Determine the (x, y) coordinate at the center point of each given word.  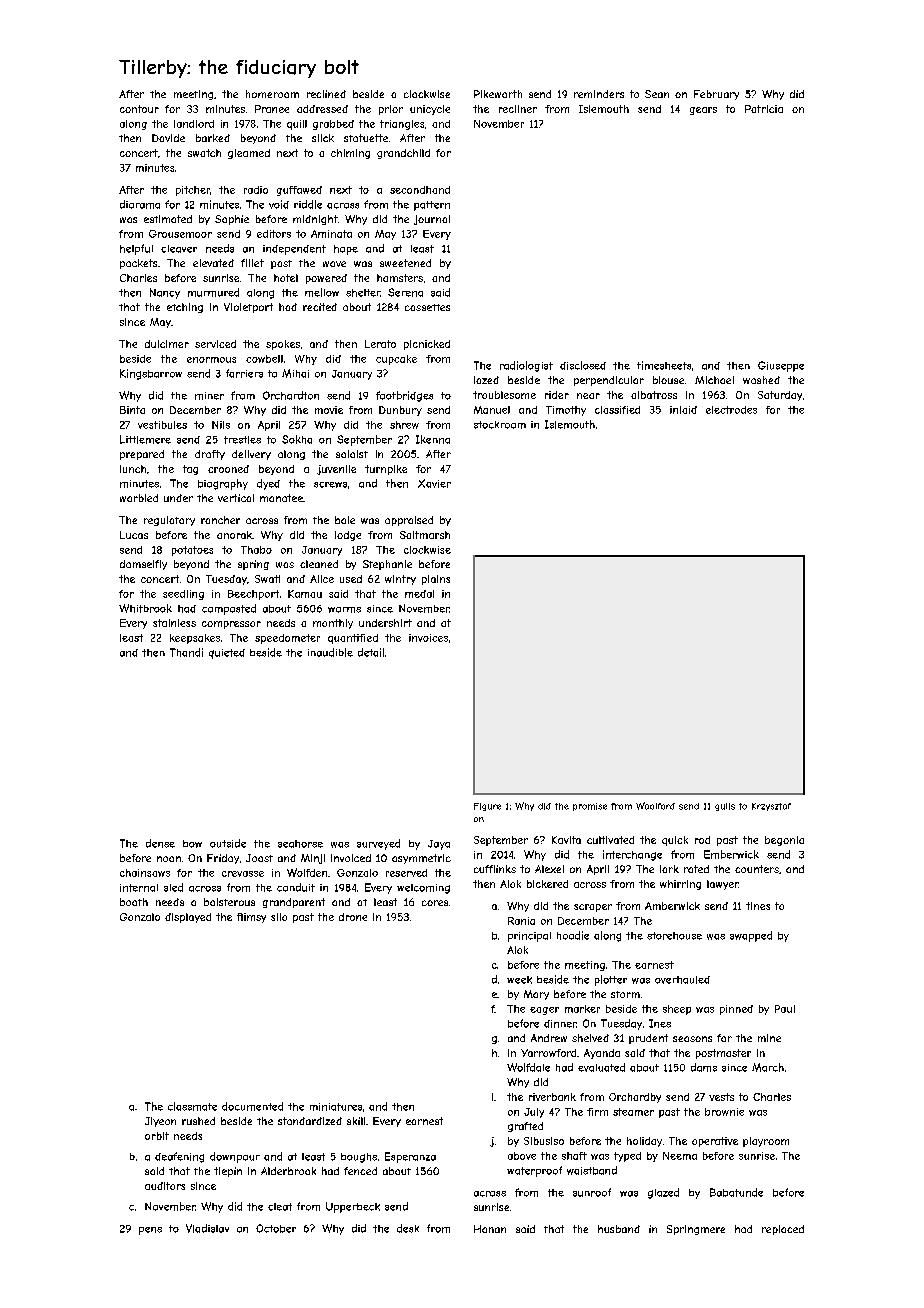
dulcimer (167, 344)
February (716, 95)
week (519, 980)
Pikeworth (498, 94)
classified (617, 410)
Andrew (549, 1038)
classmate (192, 1106)
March (768, 1067)
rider (557, 395)
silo (279, 917)
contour (139, 109)
